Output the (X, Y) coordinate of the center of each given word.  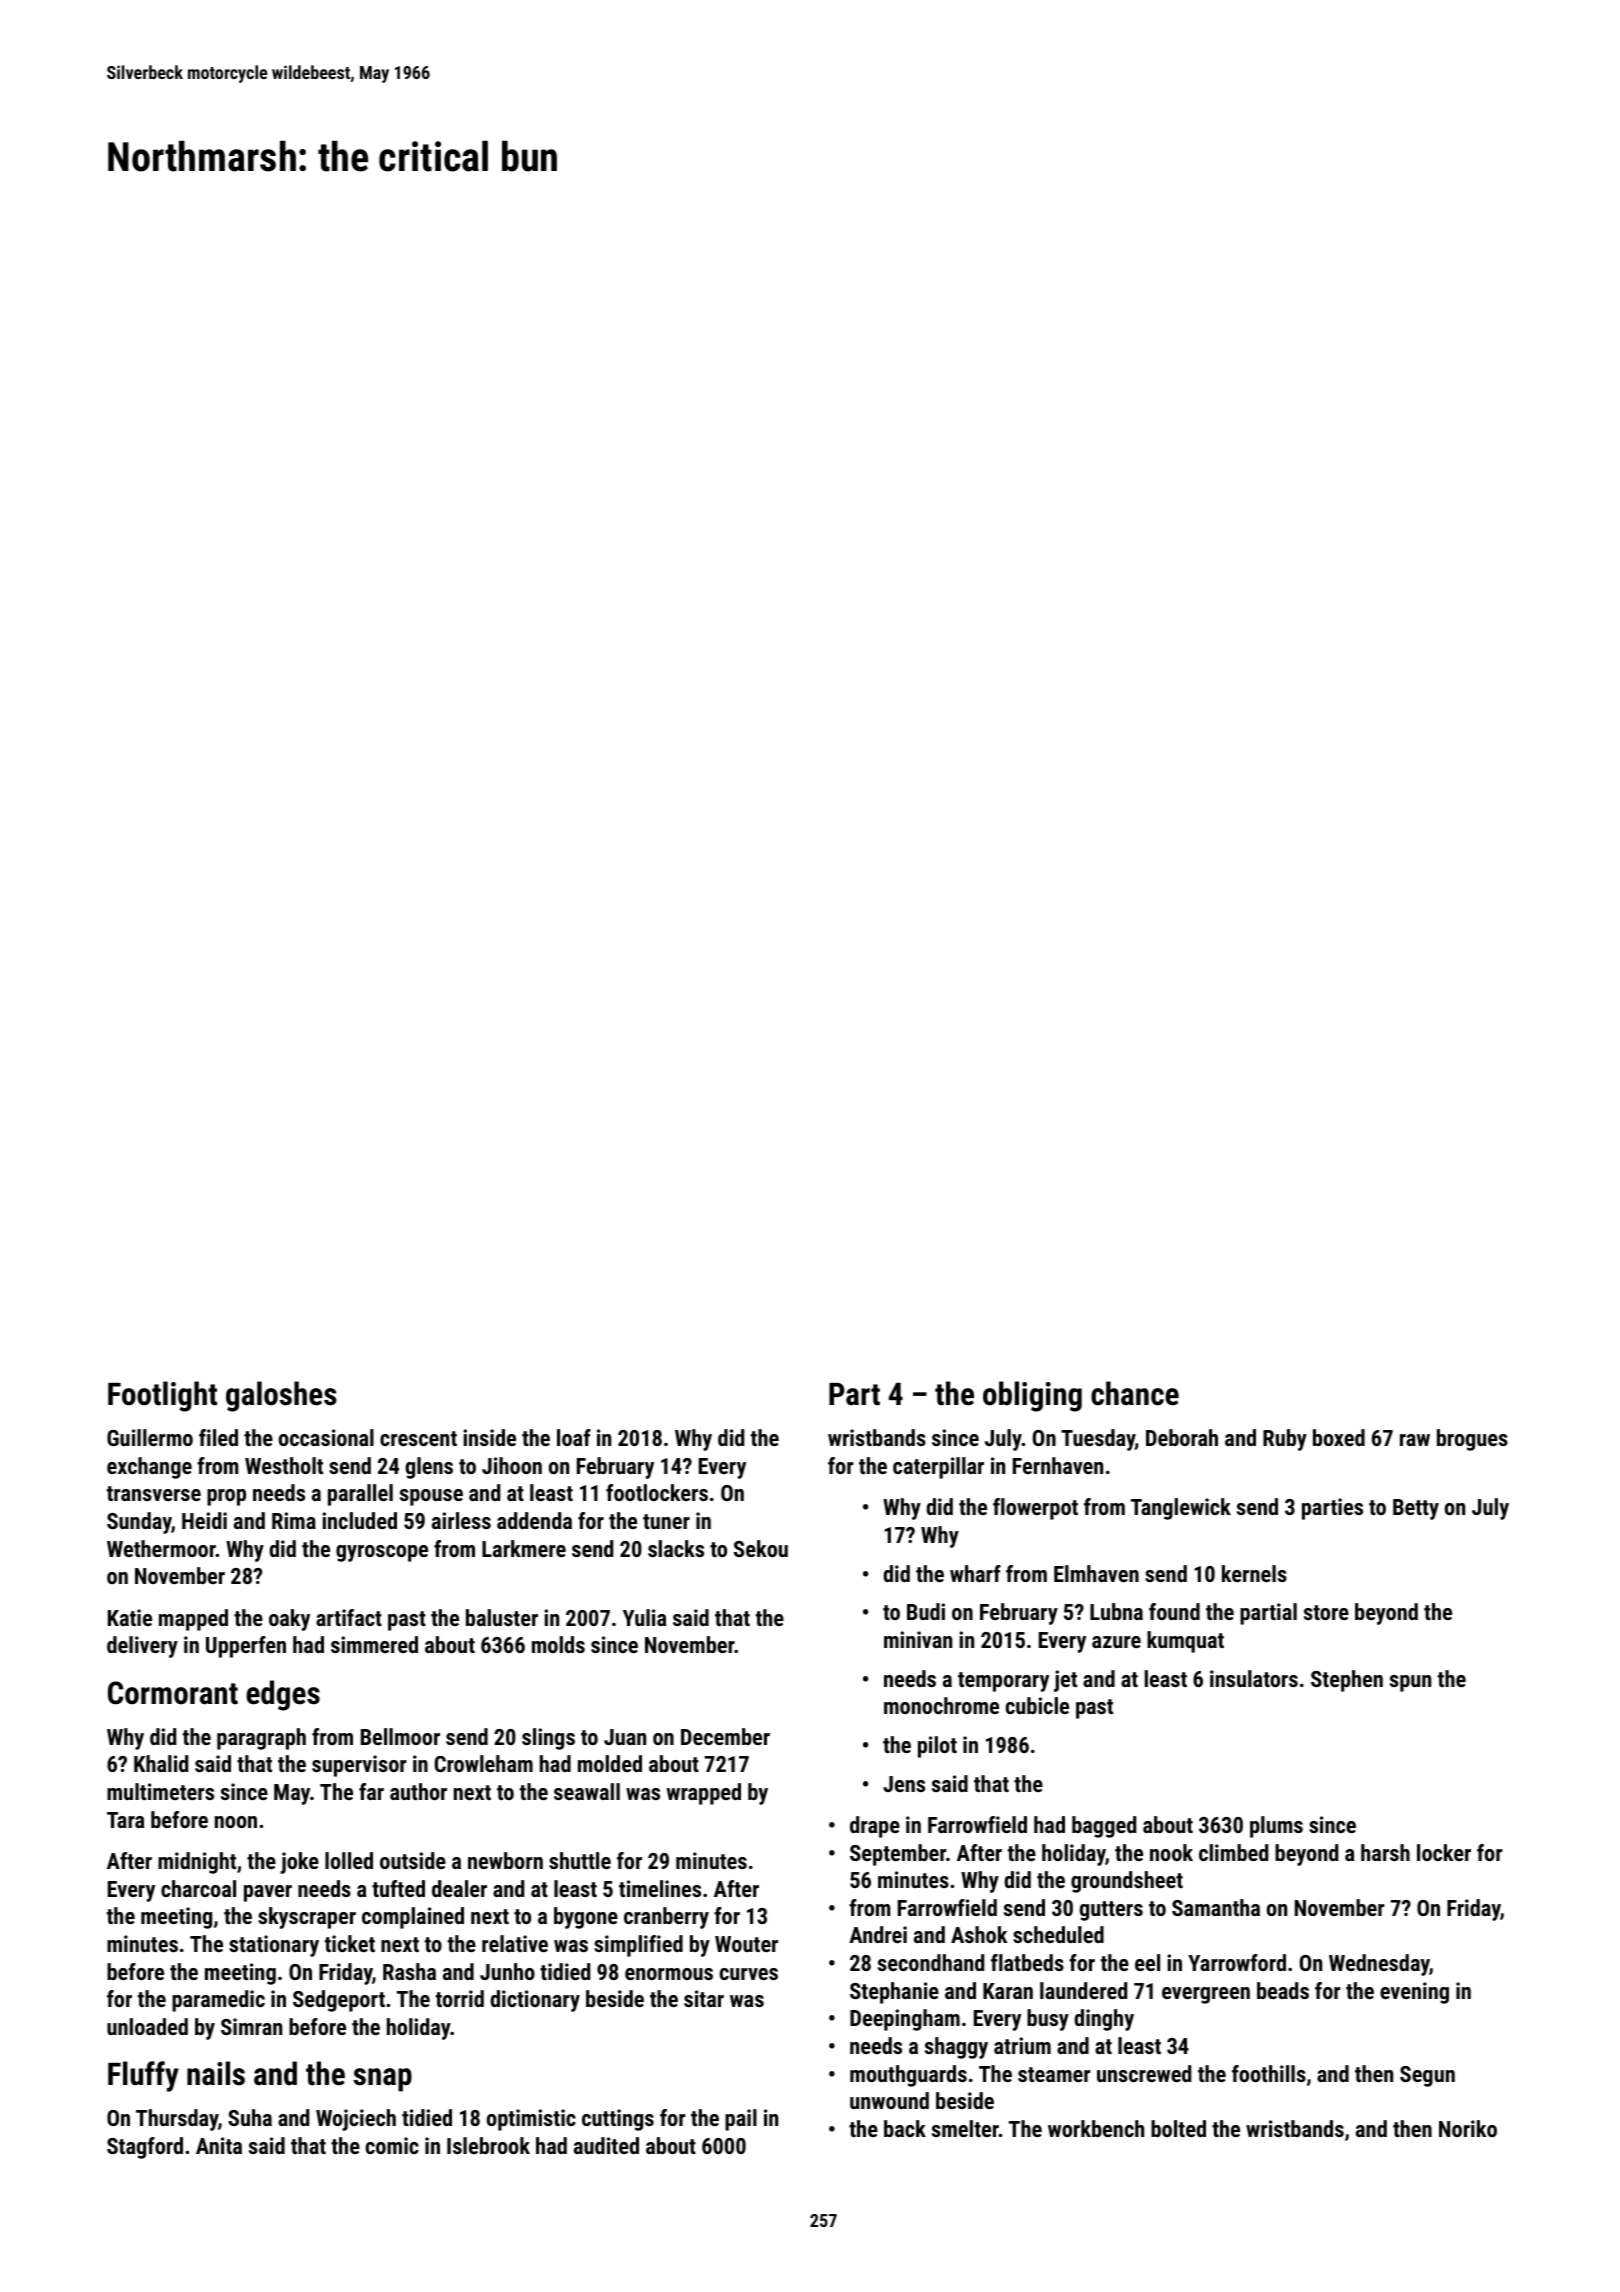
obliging (1032, 1396)
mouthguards (908, 2076)
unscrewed (1144, 2073)
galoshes (281, 1396)
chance (1135, 1393)
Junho (507, 1971)
